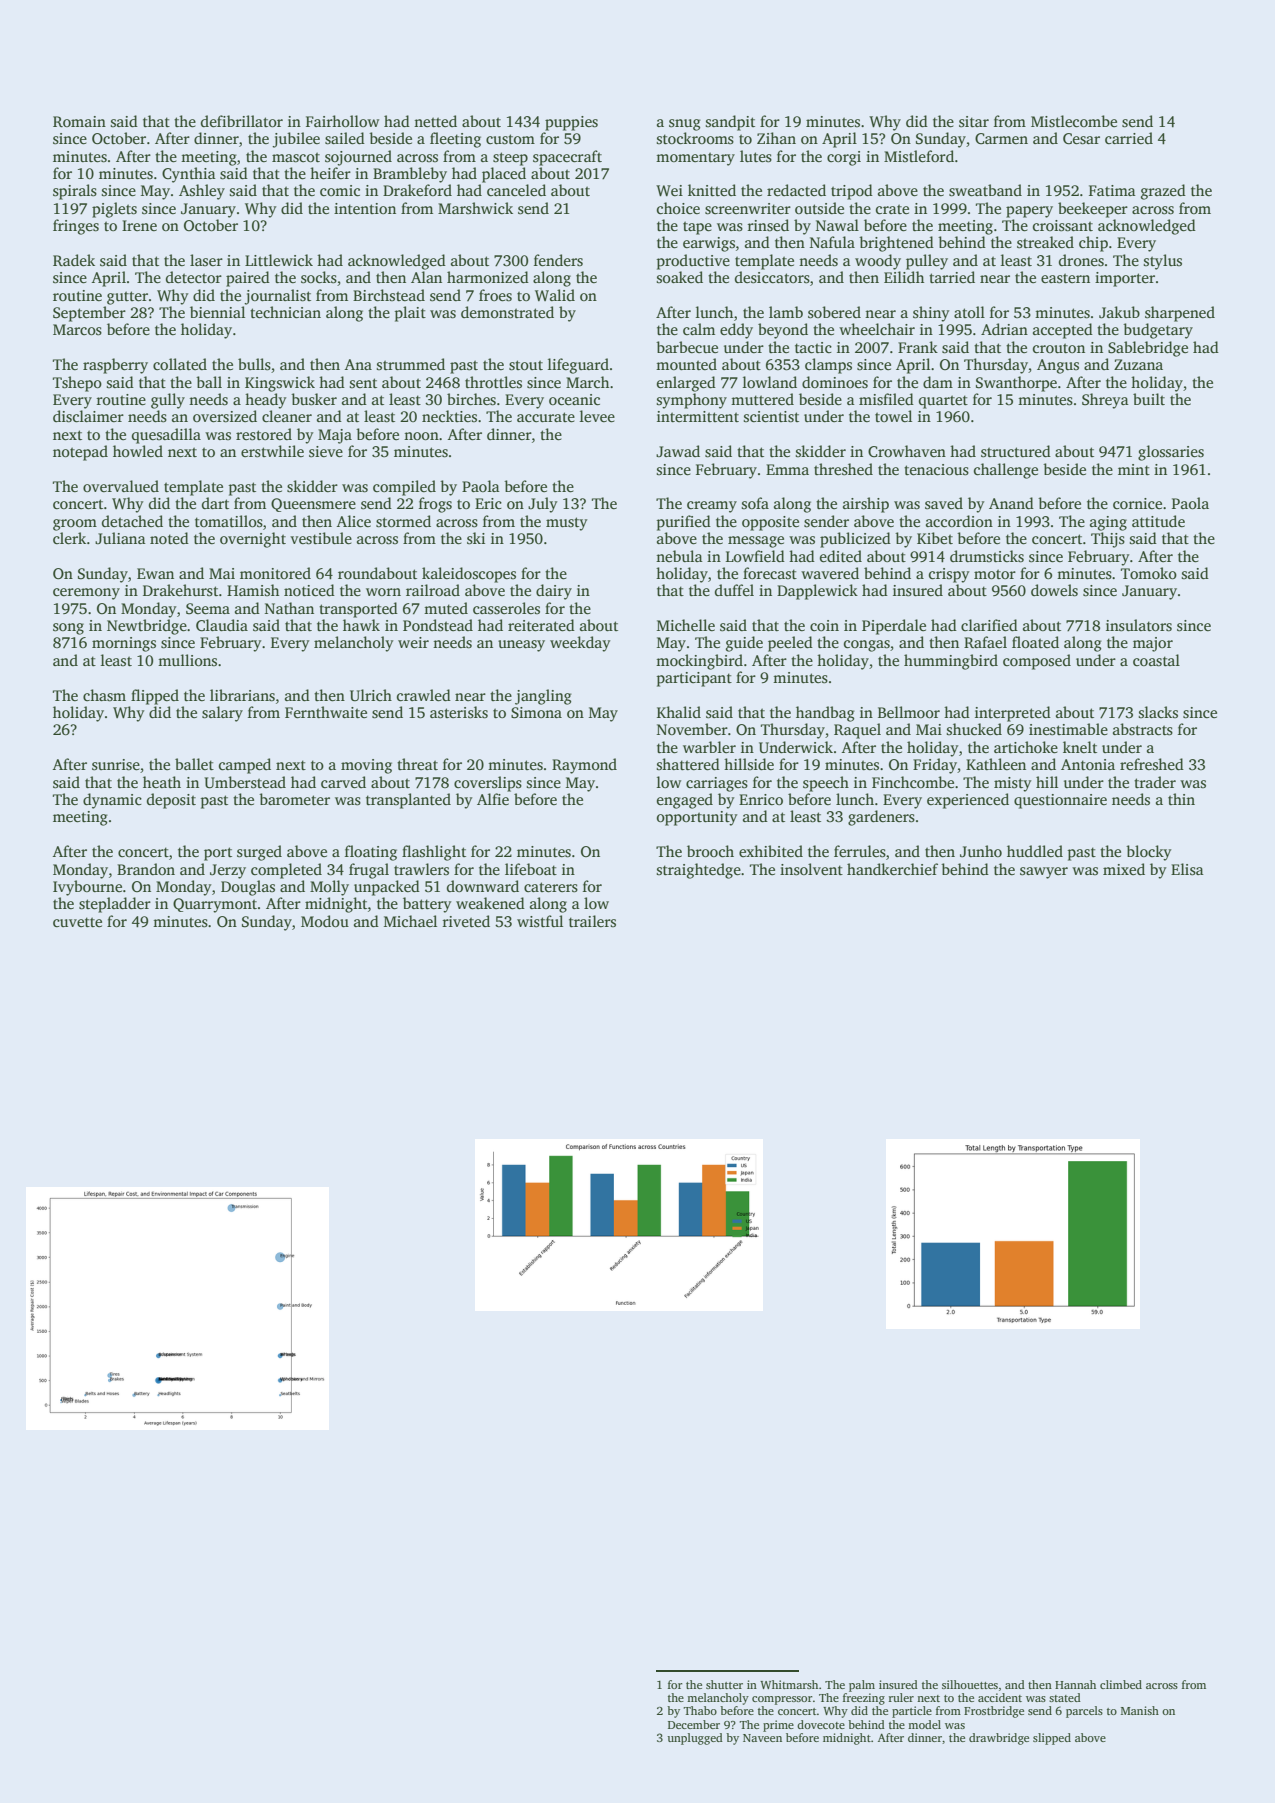  What do you see at coordinates (592, 921) in the image?
I see `trailers` at bounding box center [592, 921].
